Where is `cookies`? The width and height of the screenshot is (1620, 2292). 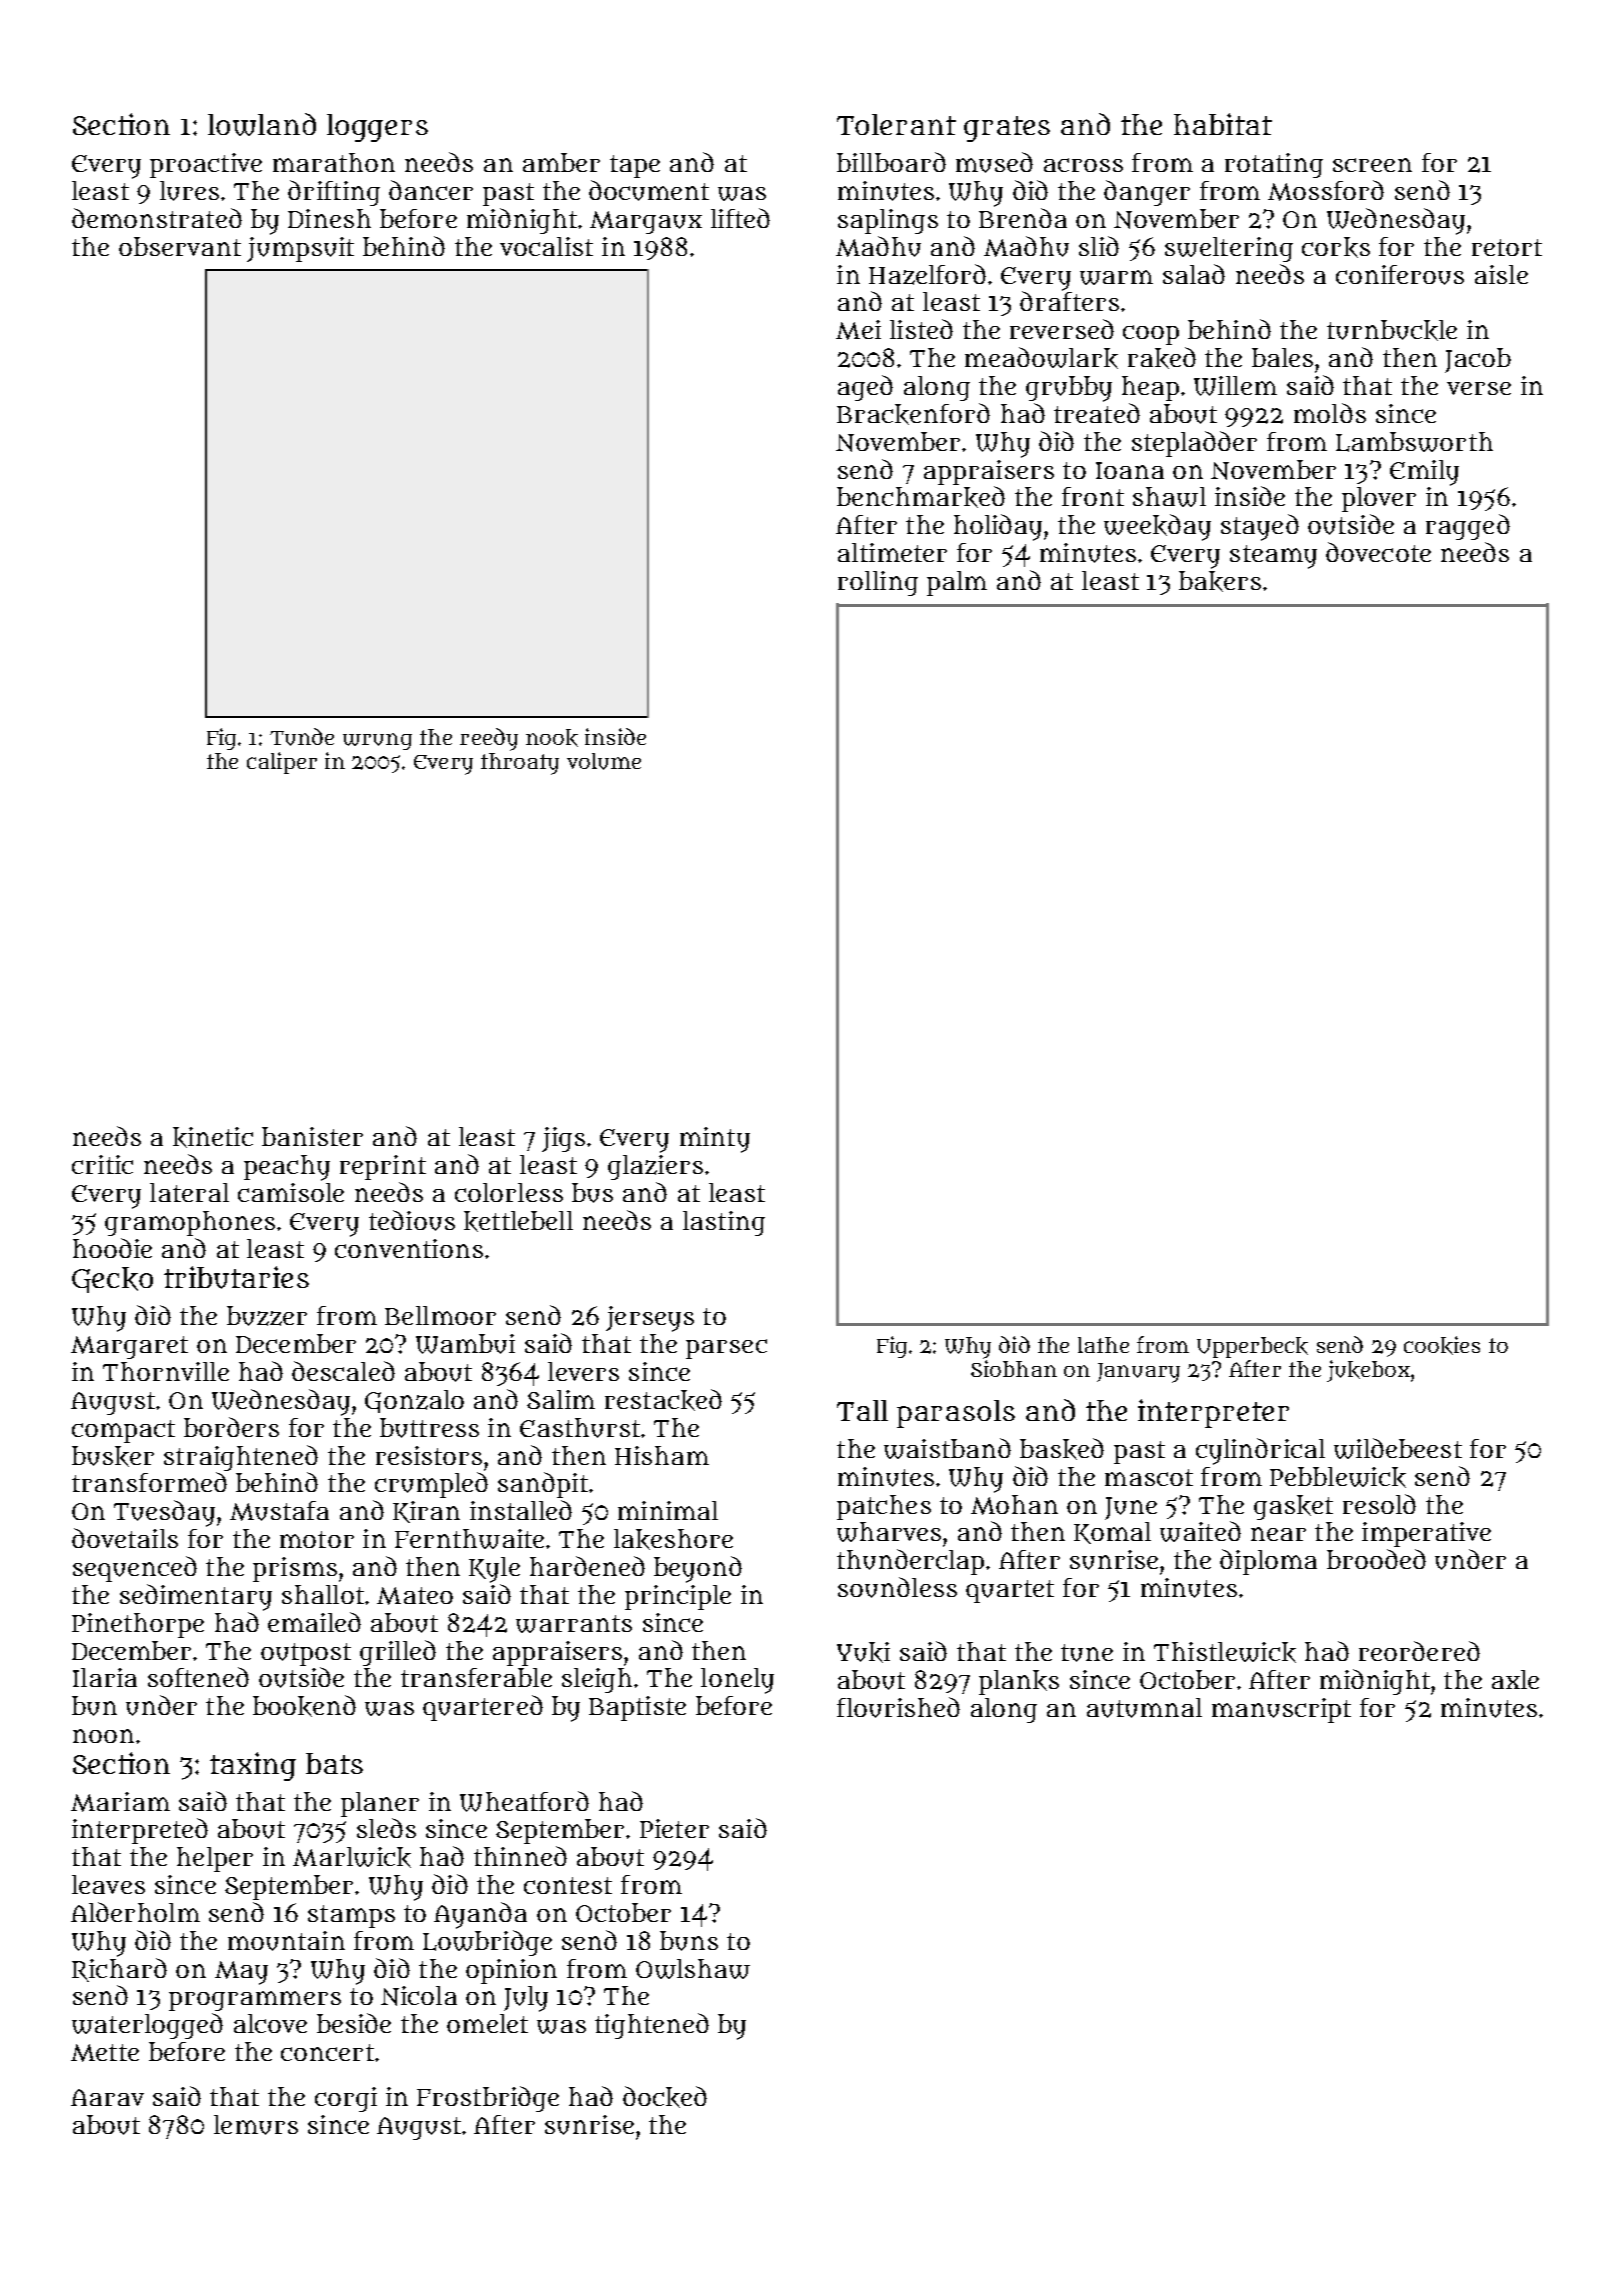
cookies is located at coordinates (1442, 1345).
